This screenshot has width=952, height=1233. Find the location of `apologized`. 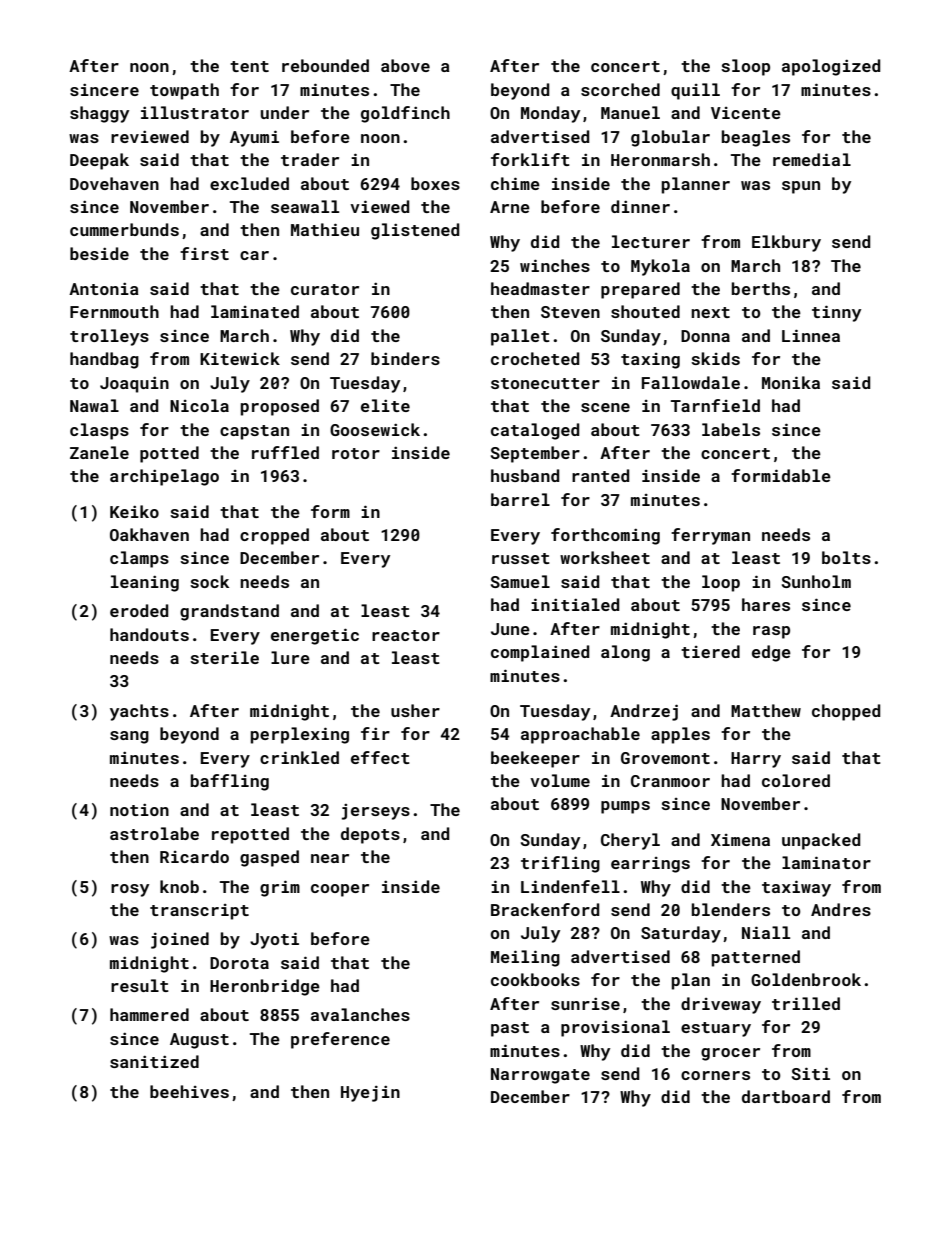

apologized is located at coordinates (831, 67).
